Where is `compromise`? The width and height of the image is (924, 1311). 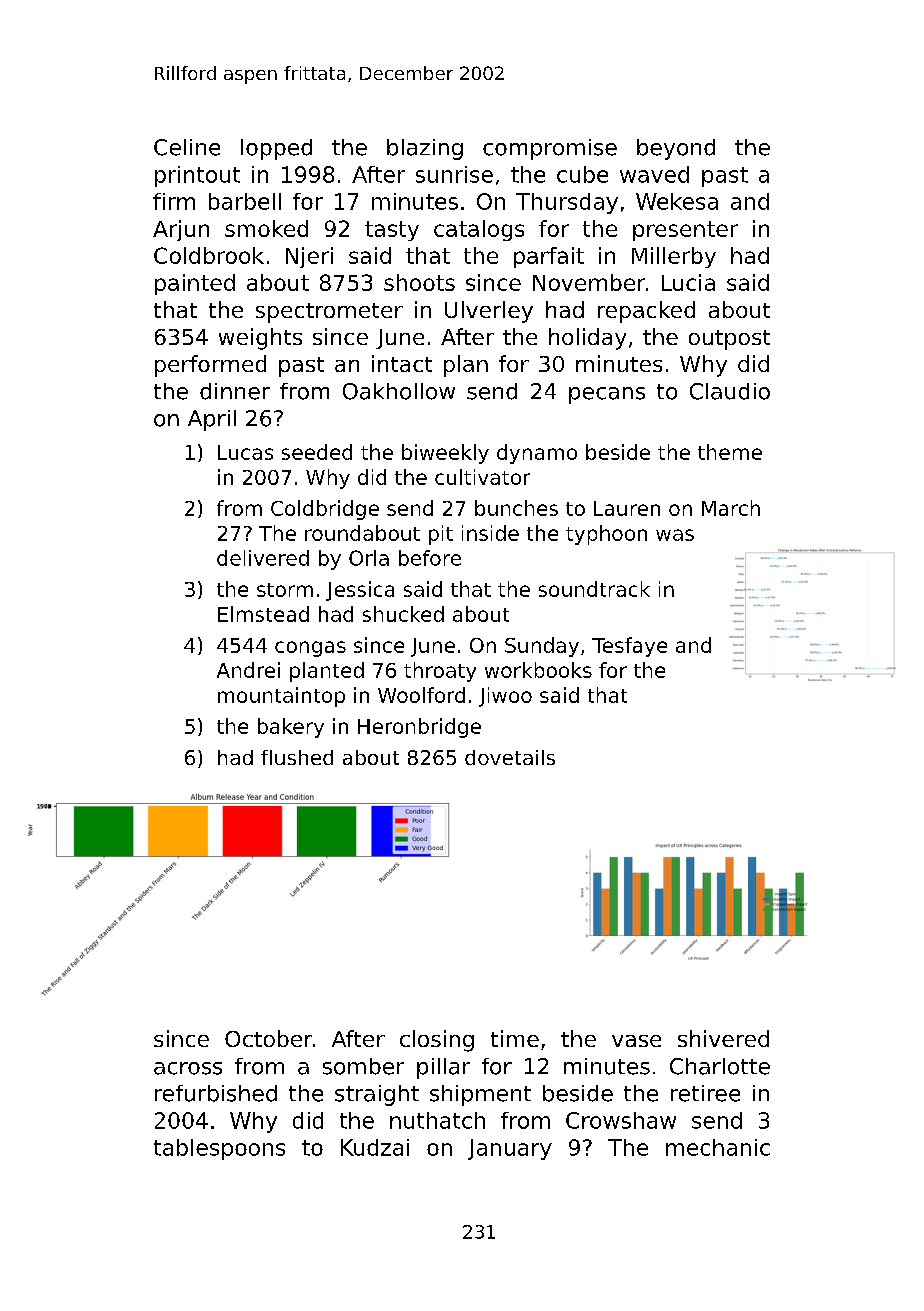
compromise is located at coordinates (550, 149).
